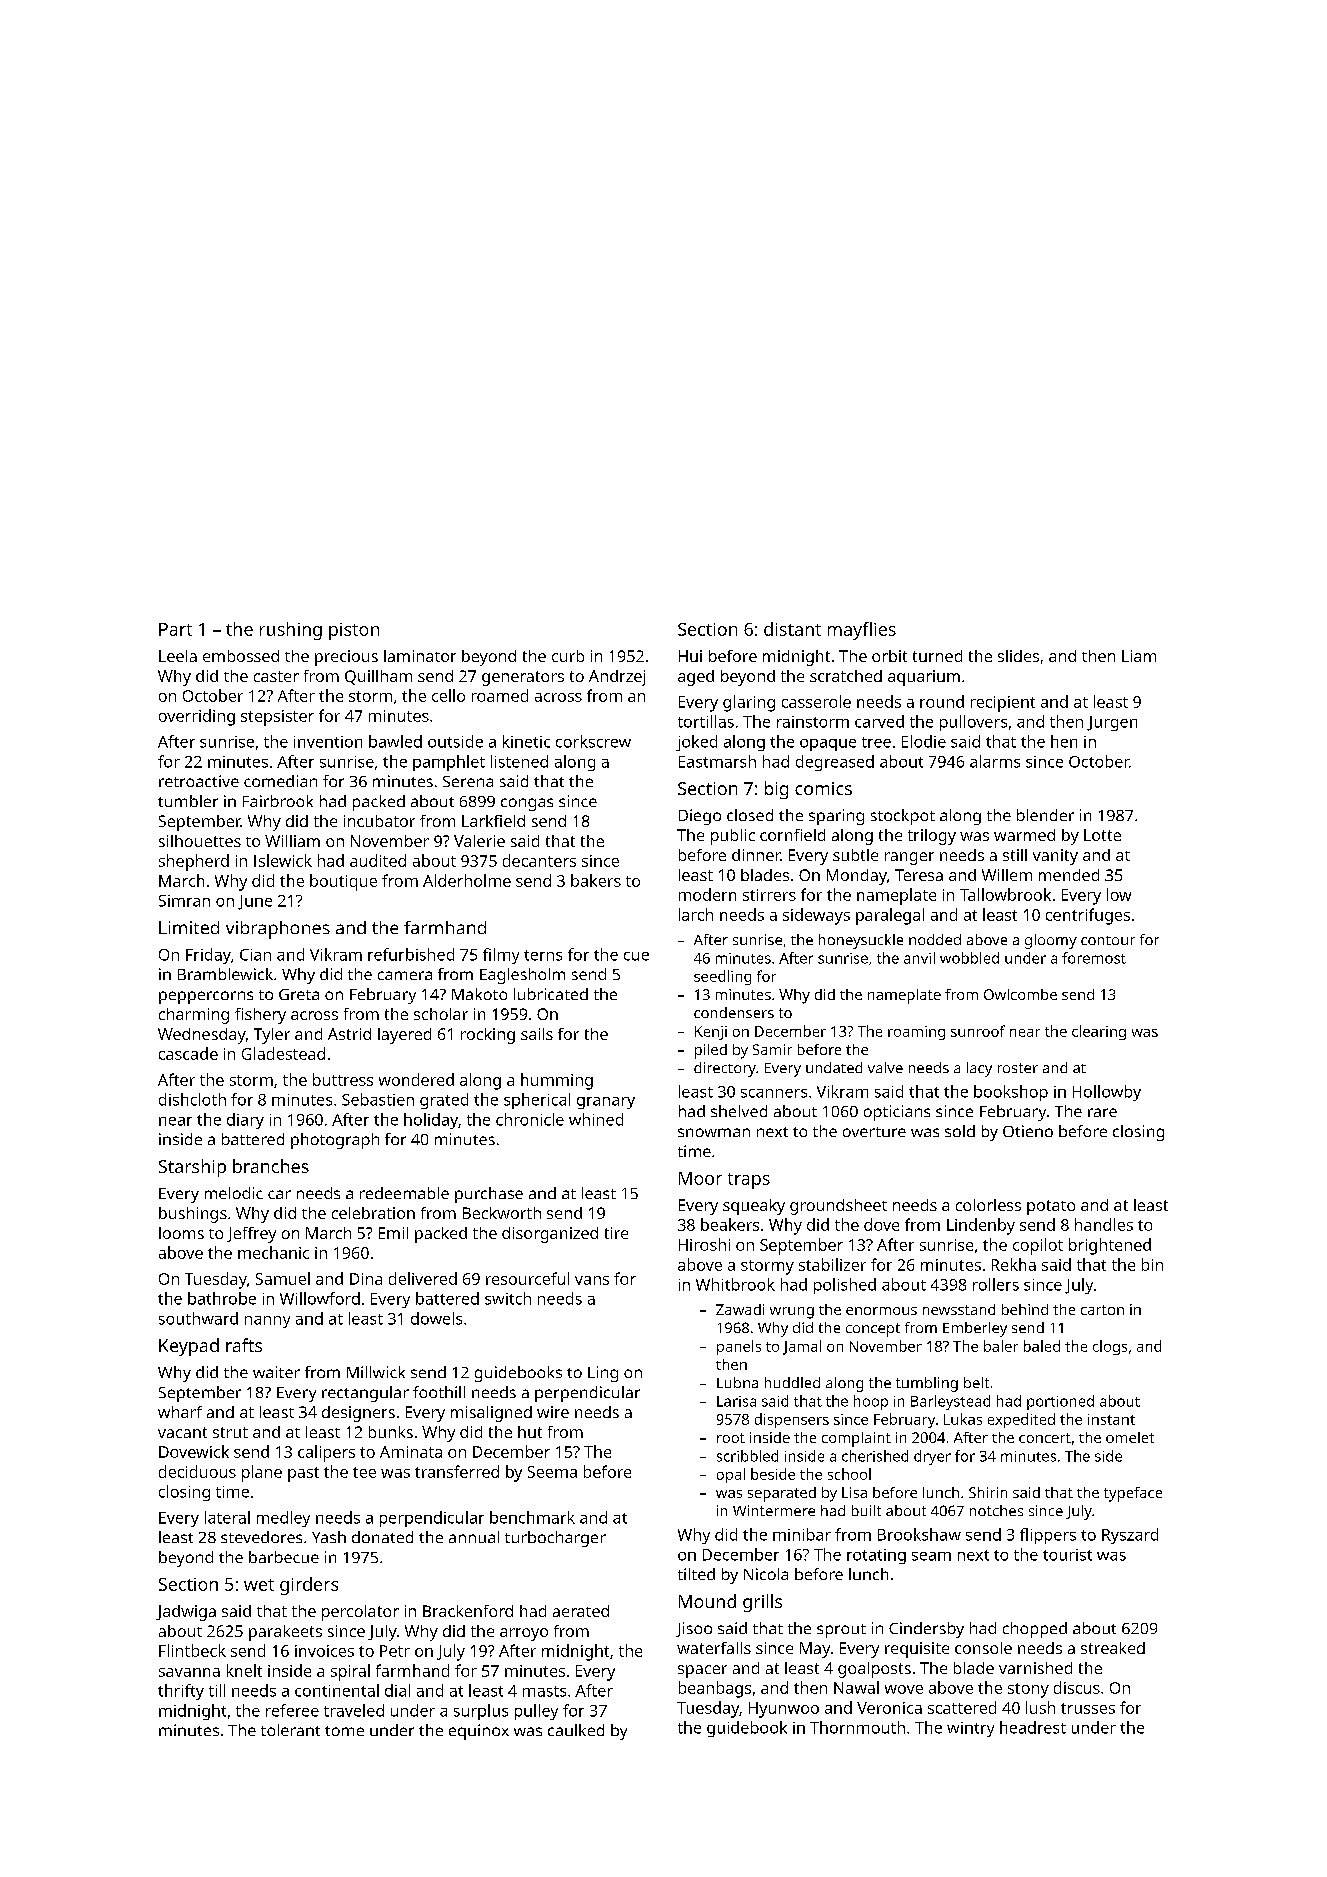 The width and height of the document is (1327, 1877). What do you see at coordinates (862, 631) in the document?
I see `mayflies` at bounding box center [862, 631].
